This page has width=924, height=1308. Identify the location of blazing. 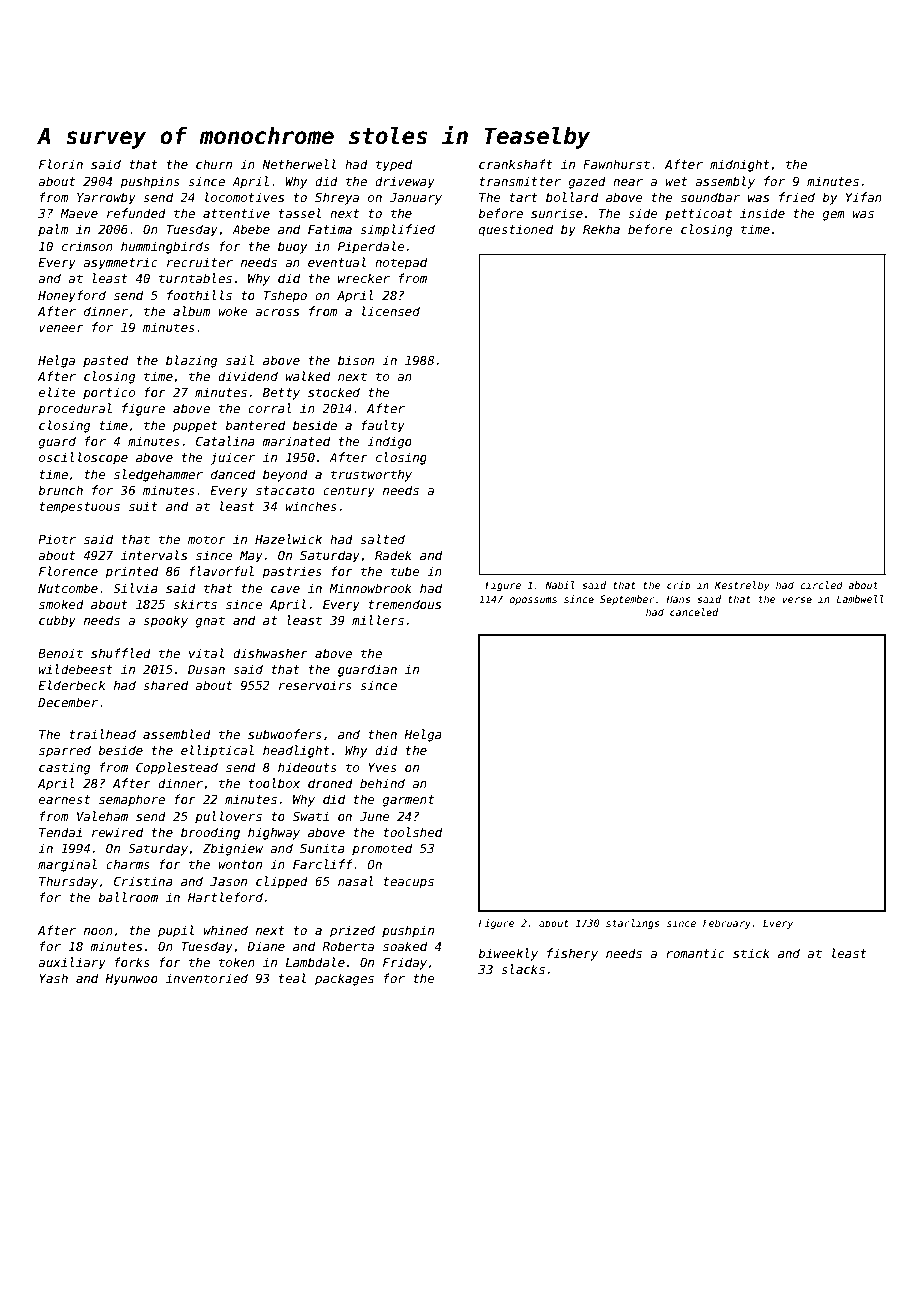
(191, 361).
